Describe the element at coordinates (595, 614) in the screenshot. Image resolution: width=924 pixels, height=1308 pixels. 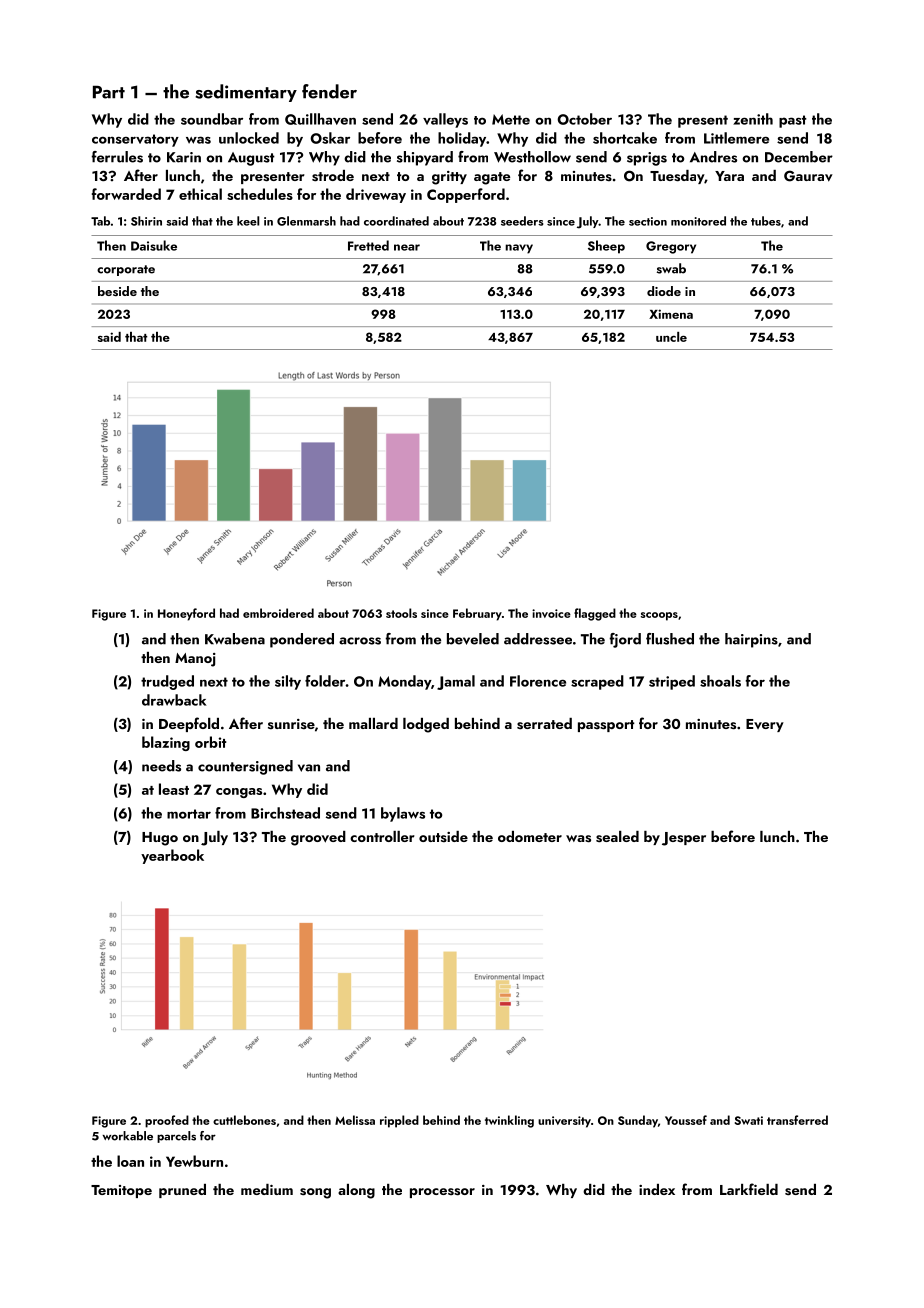
I see `flagged` at that location.
